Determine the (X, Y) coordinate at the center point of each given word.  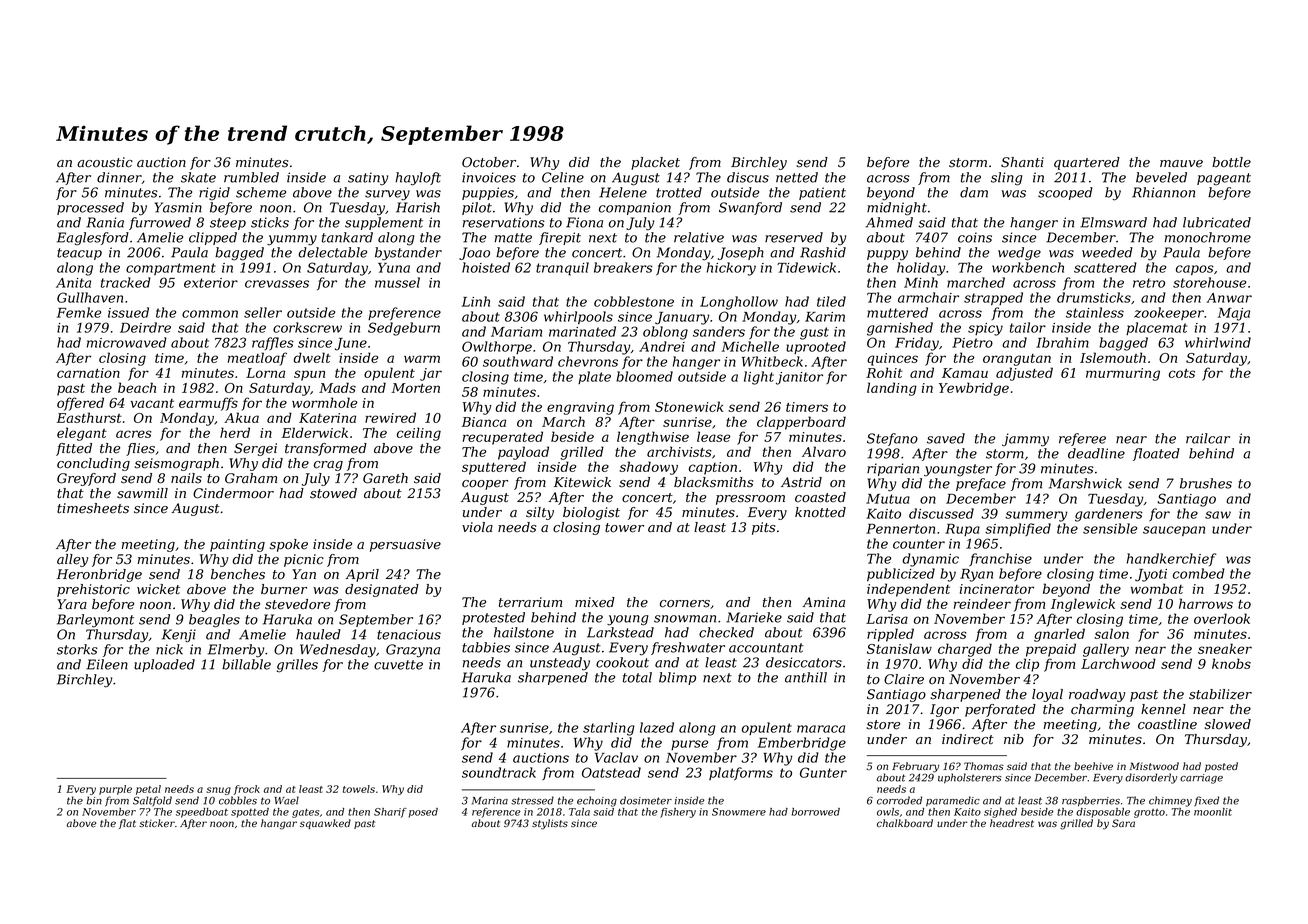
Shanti (1022, 162)
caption (713, 468)
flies (140, 449)
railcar (1208, 438)
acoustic (105, 162)
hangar (279, 824)
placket (655, 163)
